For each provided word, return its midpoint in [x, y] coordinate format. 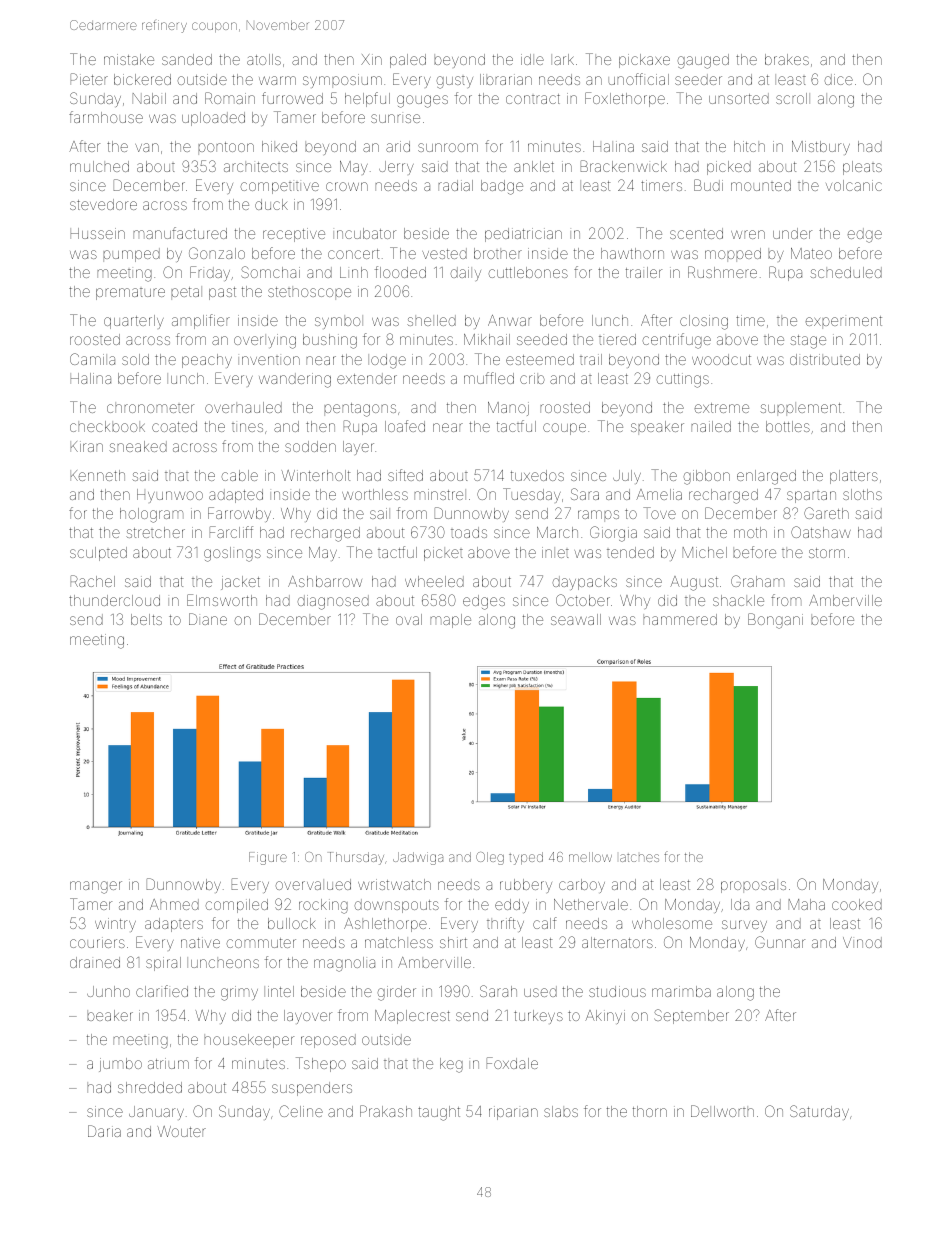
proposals [753, 886]
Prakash [386, 1111]
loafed [405, 426]
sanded [187, 59]
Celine [301, 1111]
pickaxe [644, 61]
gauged [703, 61]
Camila [92, 359]
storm [827, 553]
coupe [564, 429]
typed [526, 858]
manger [96, 887]
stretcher [155, 532]
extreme [721, 408]
